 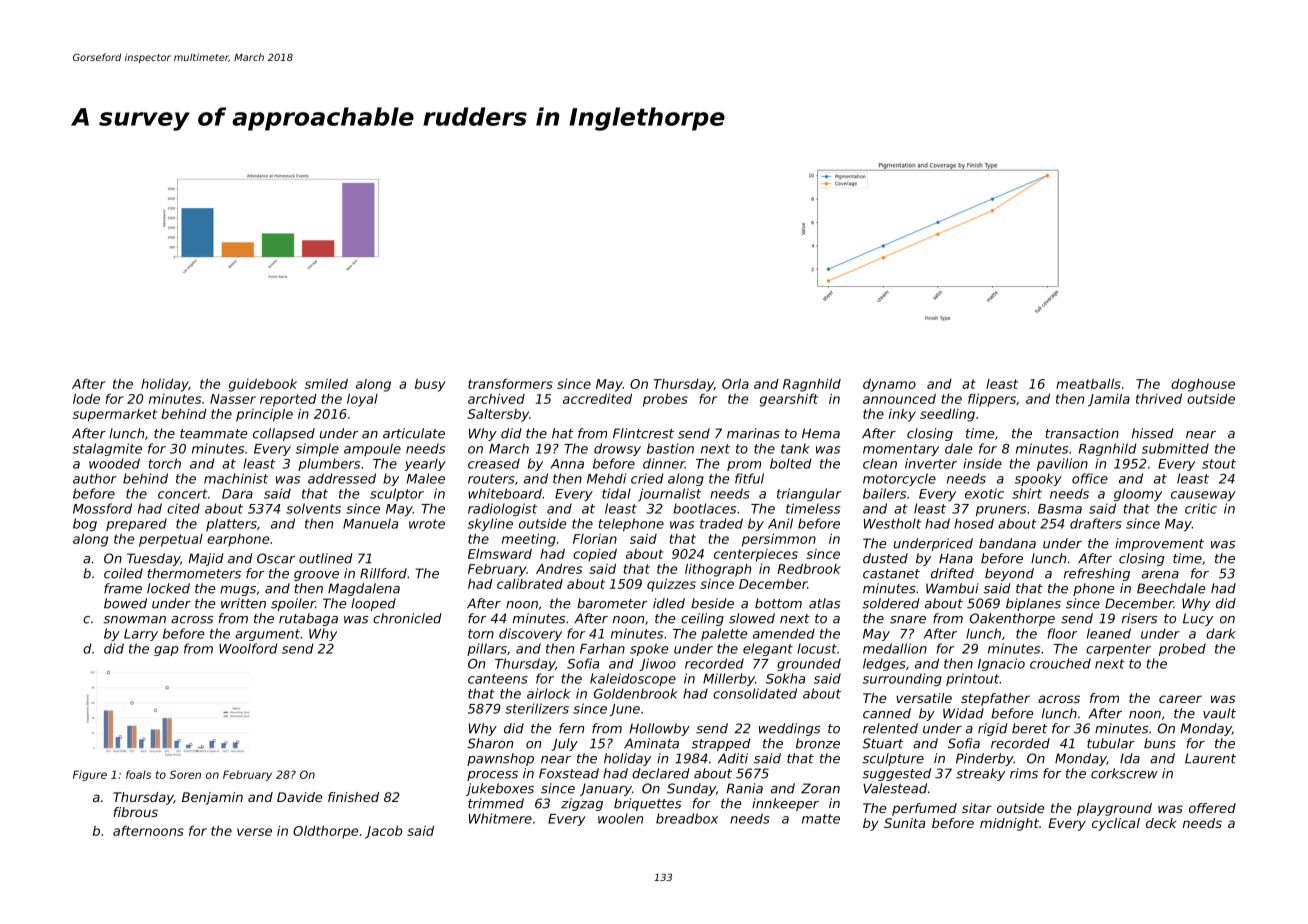 What do you see at coordinates (135, 812) in the image?
I see `fibrous` at bounding box center [135, 812].
